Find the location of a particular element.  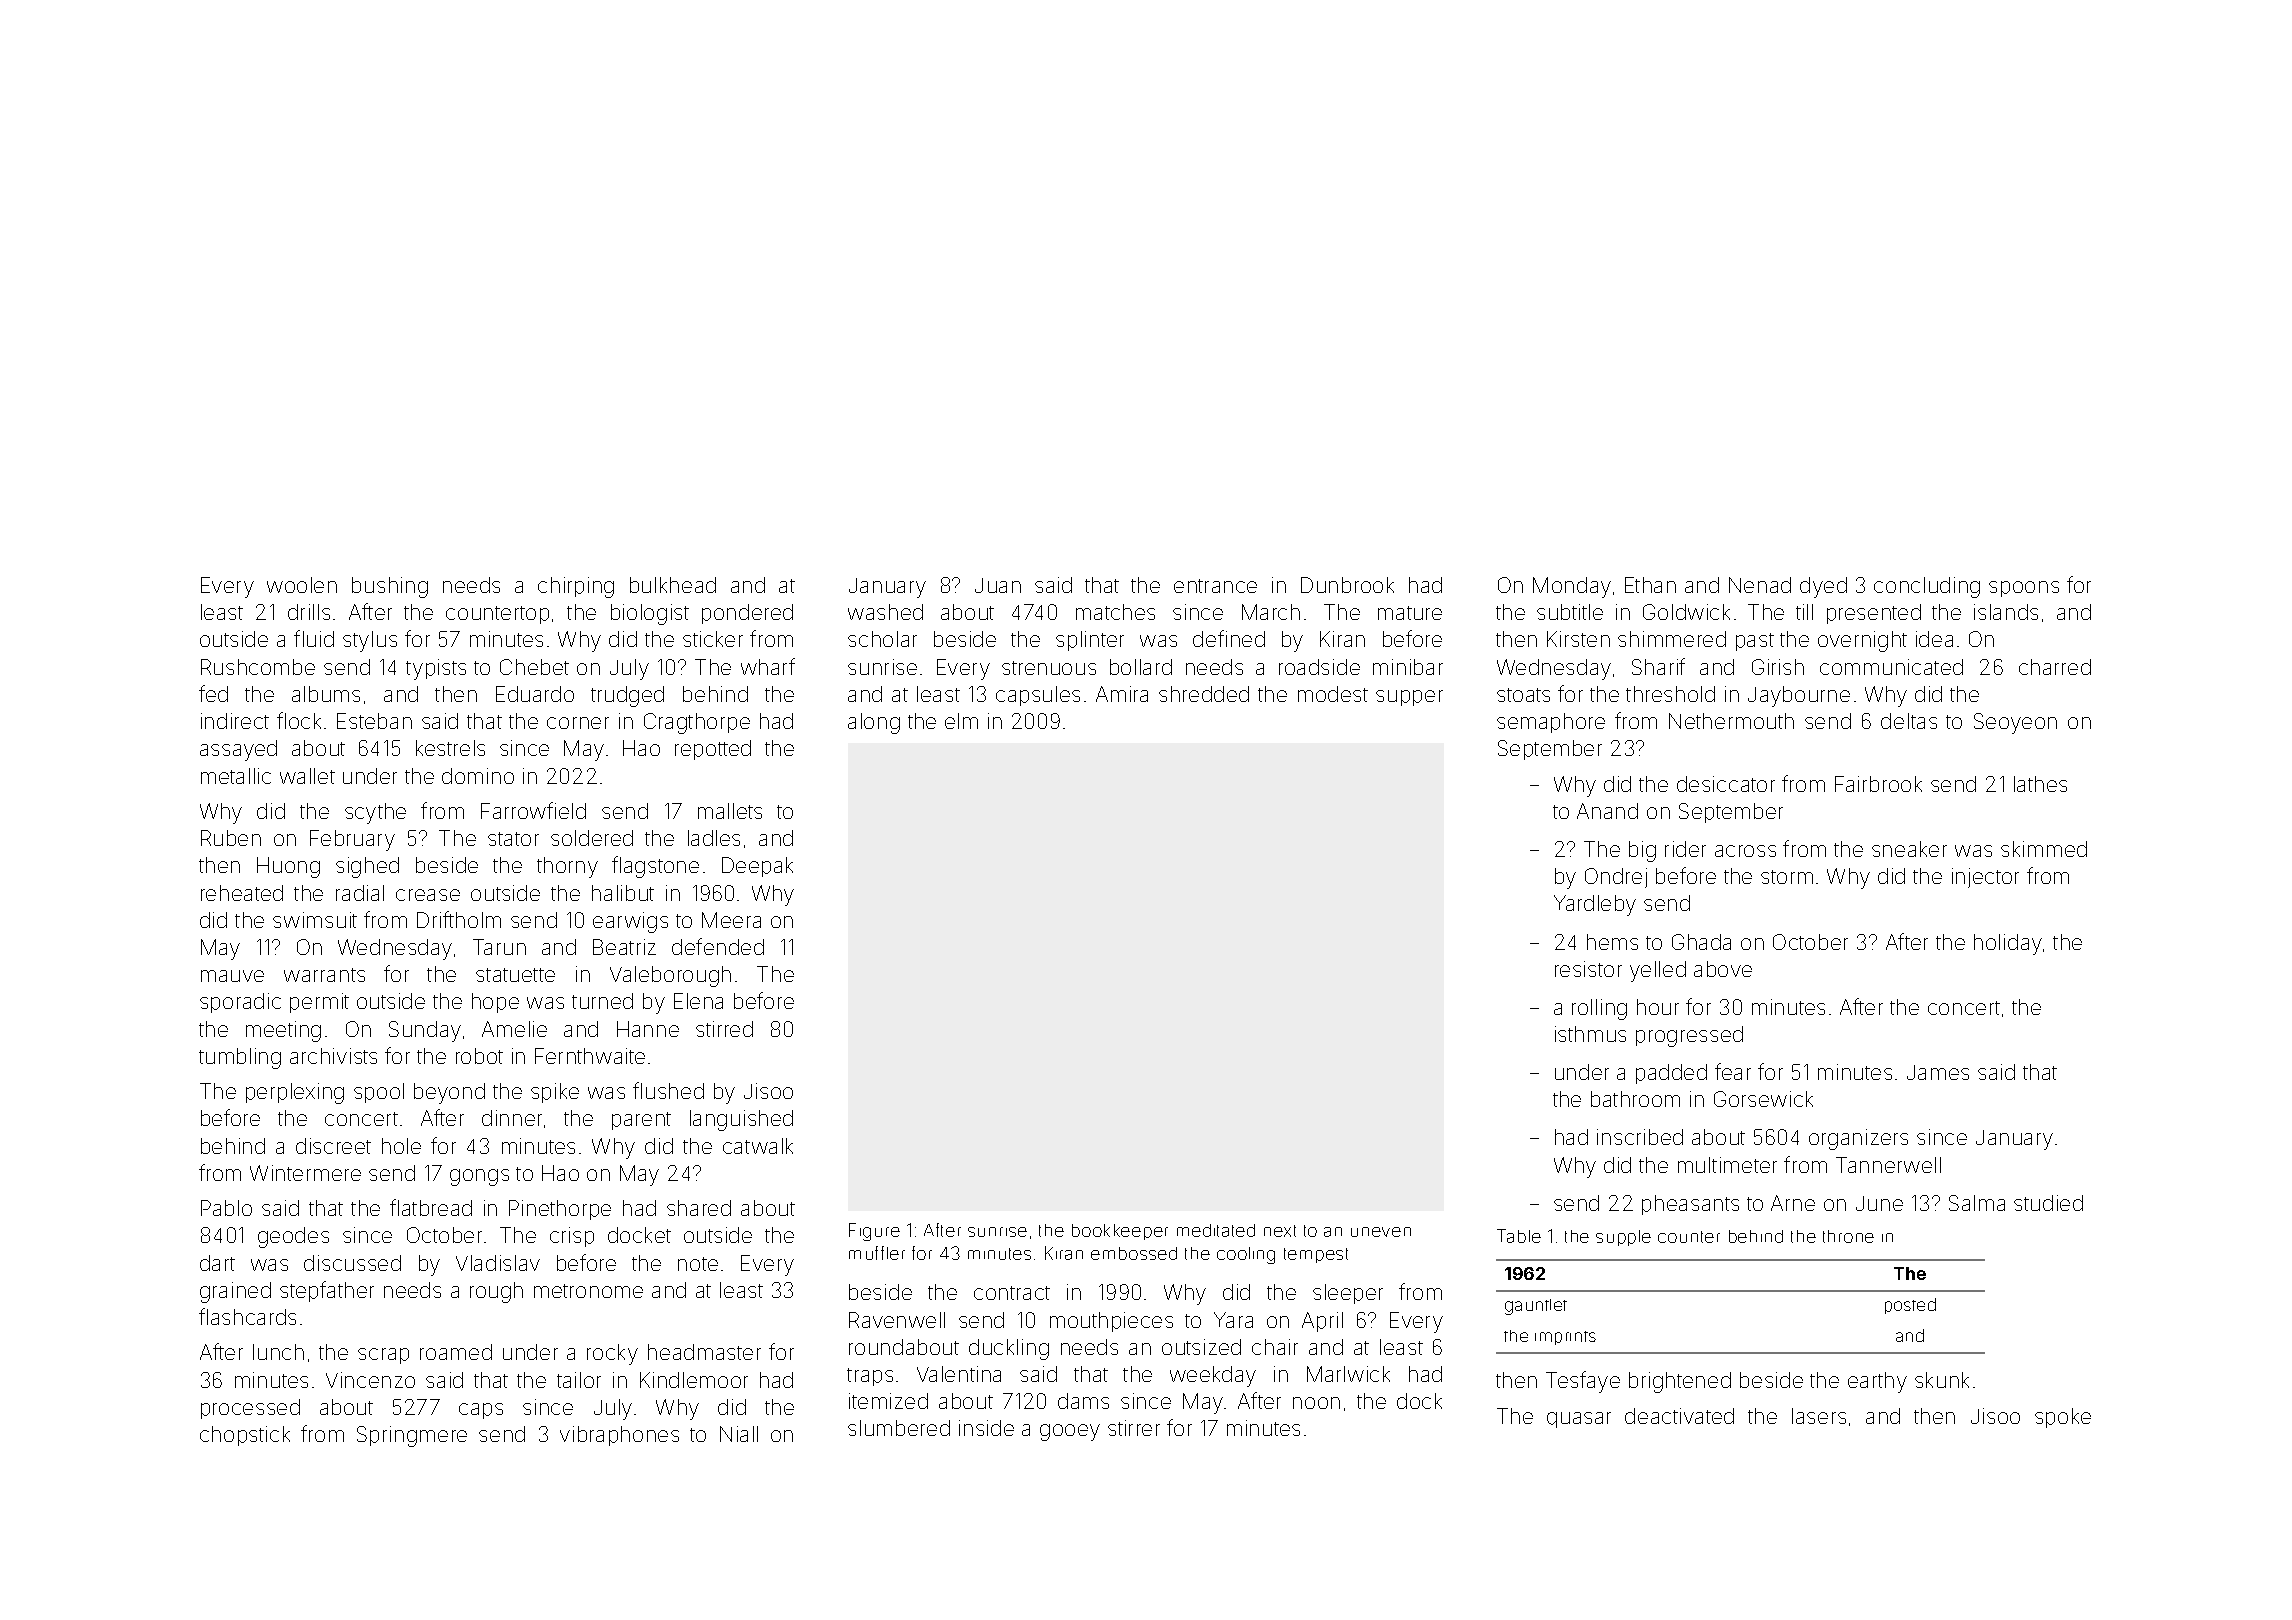

chair is located at coordinates (1275, 1347).
